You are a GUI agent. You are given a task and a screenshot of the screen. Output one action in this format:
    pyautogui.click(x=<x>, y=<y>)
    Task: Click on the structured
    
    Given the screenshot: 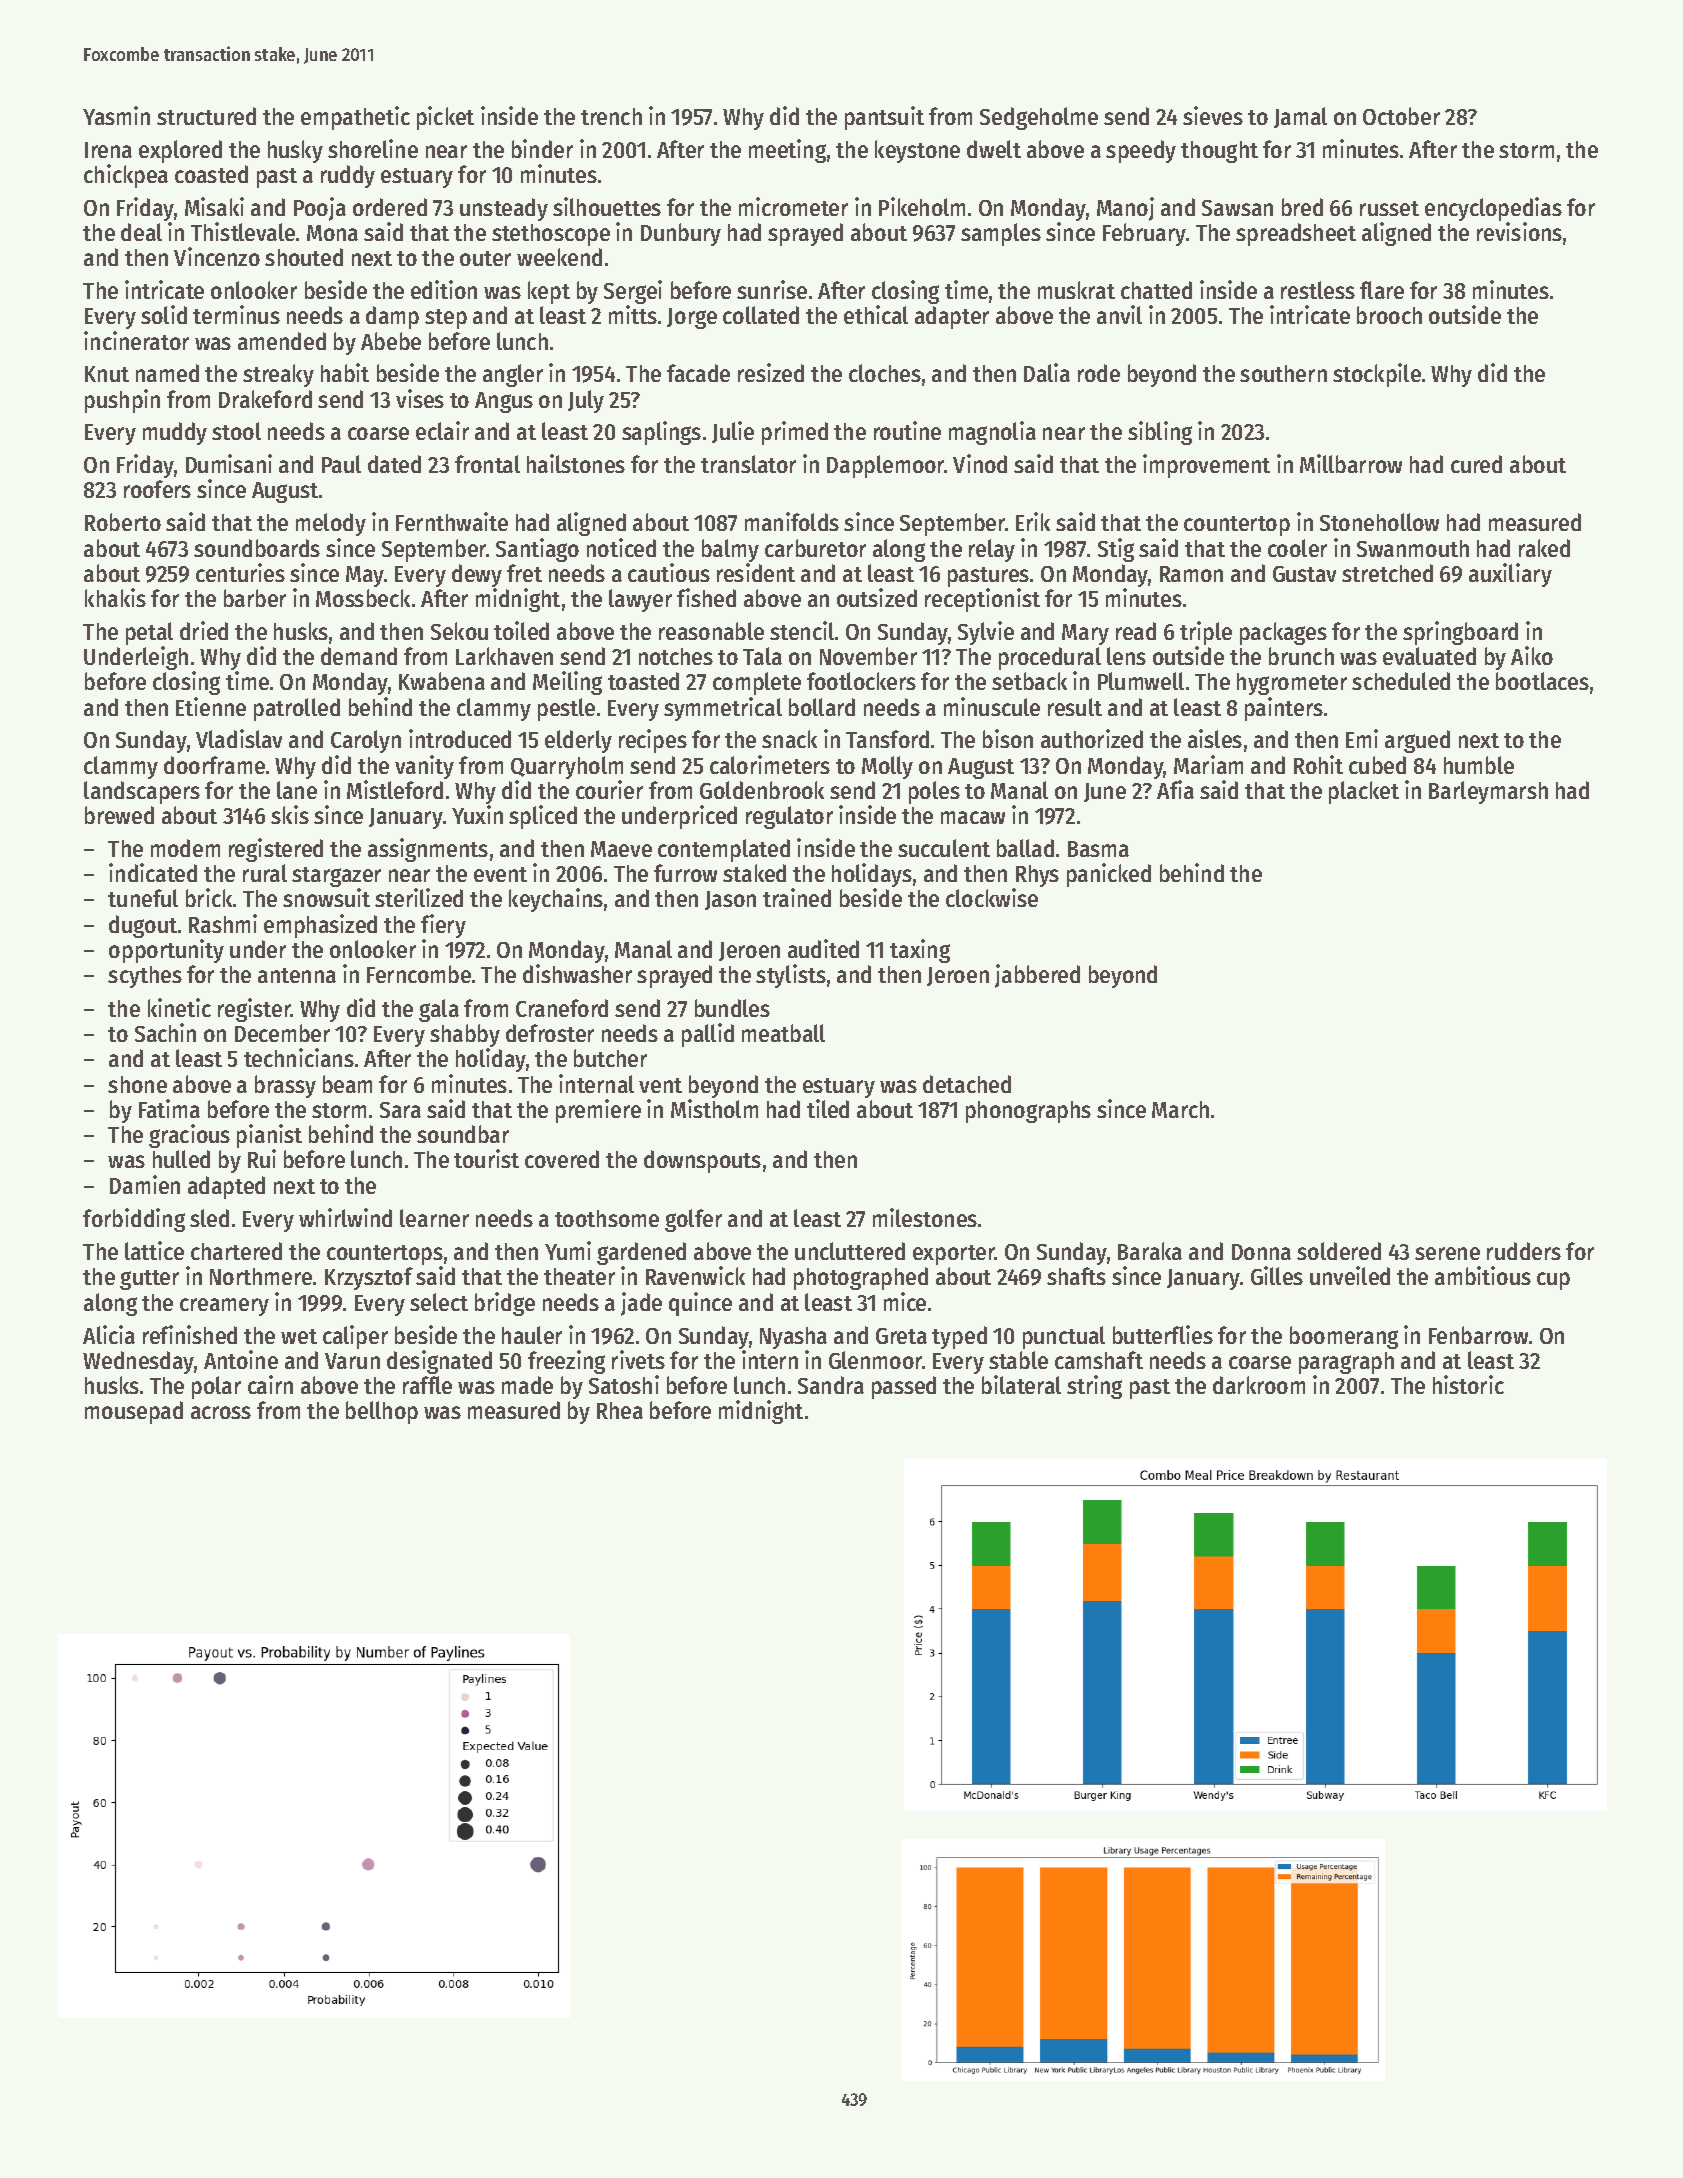 What is the action you would take?
    pyautogui.click(x=206, y=116)
